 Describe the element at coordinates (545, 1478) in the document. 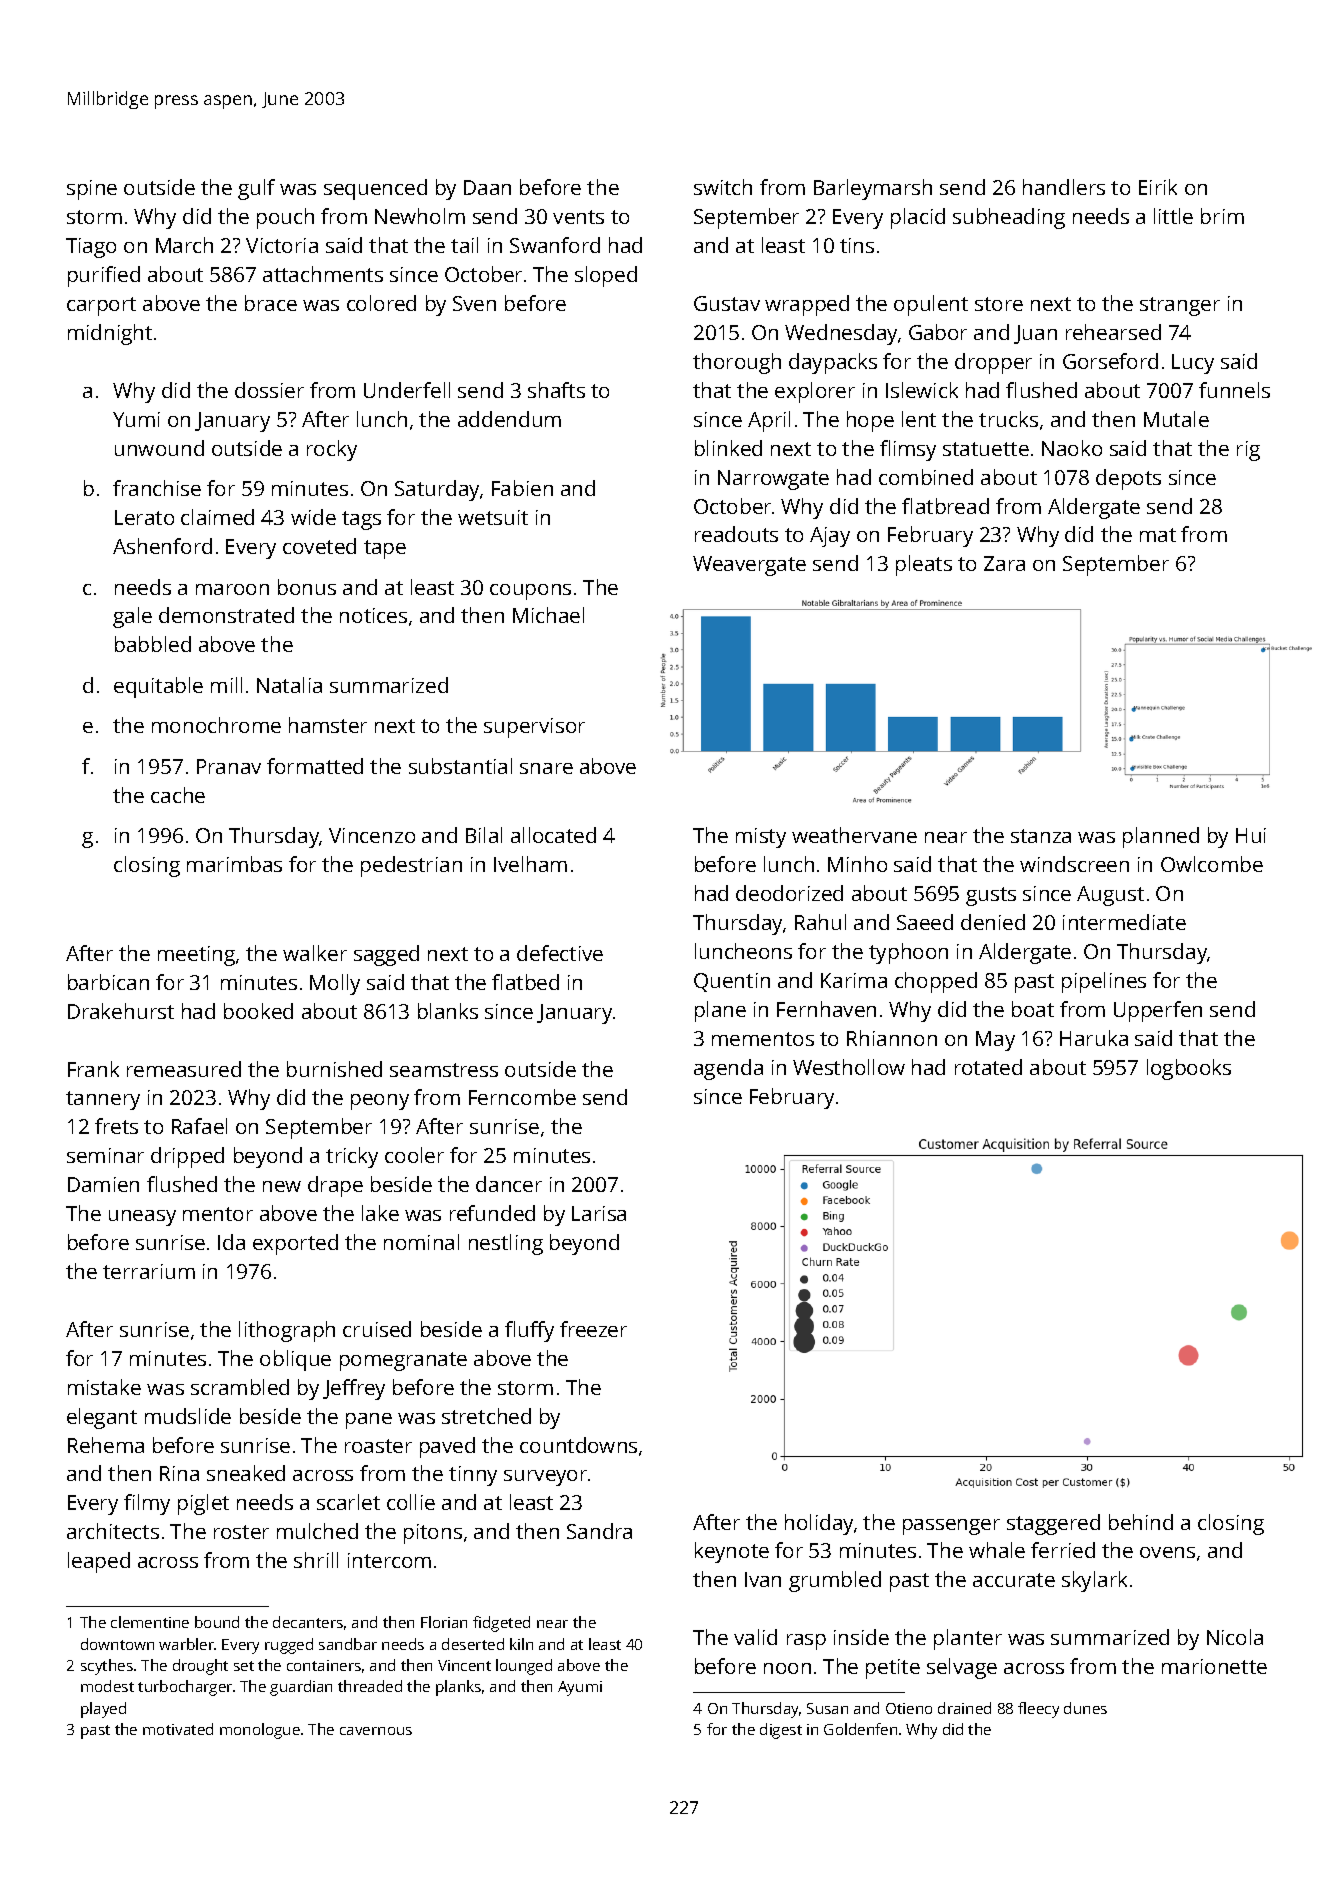

I see `surveyor` at that location.
